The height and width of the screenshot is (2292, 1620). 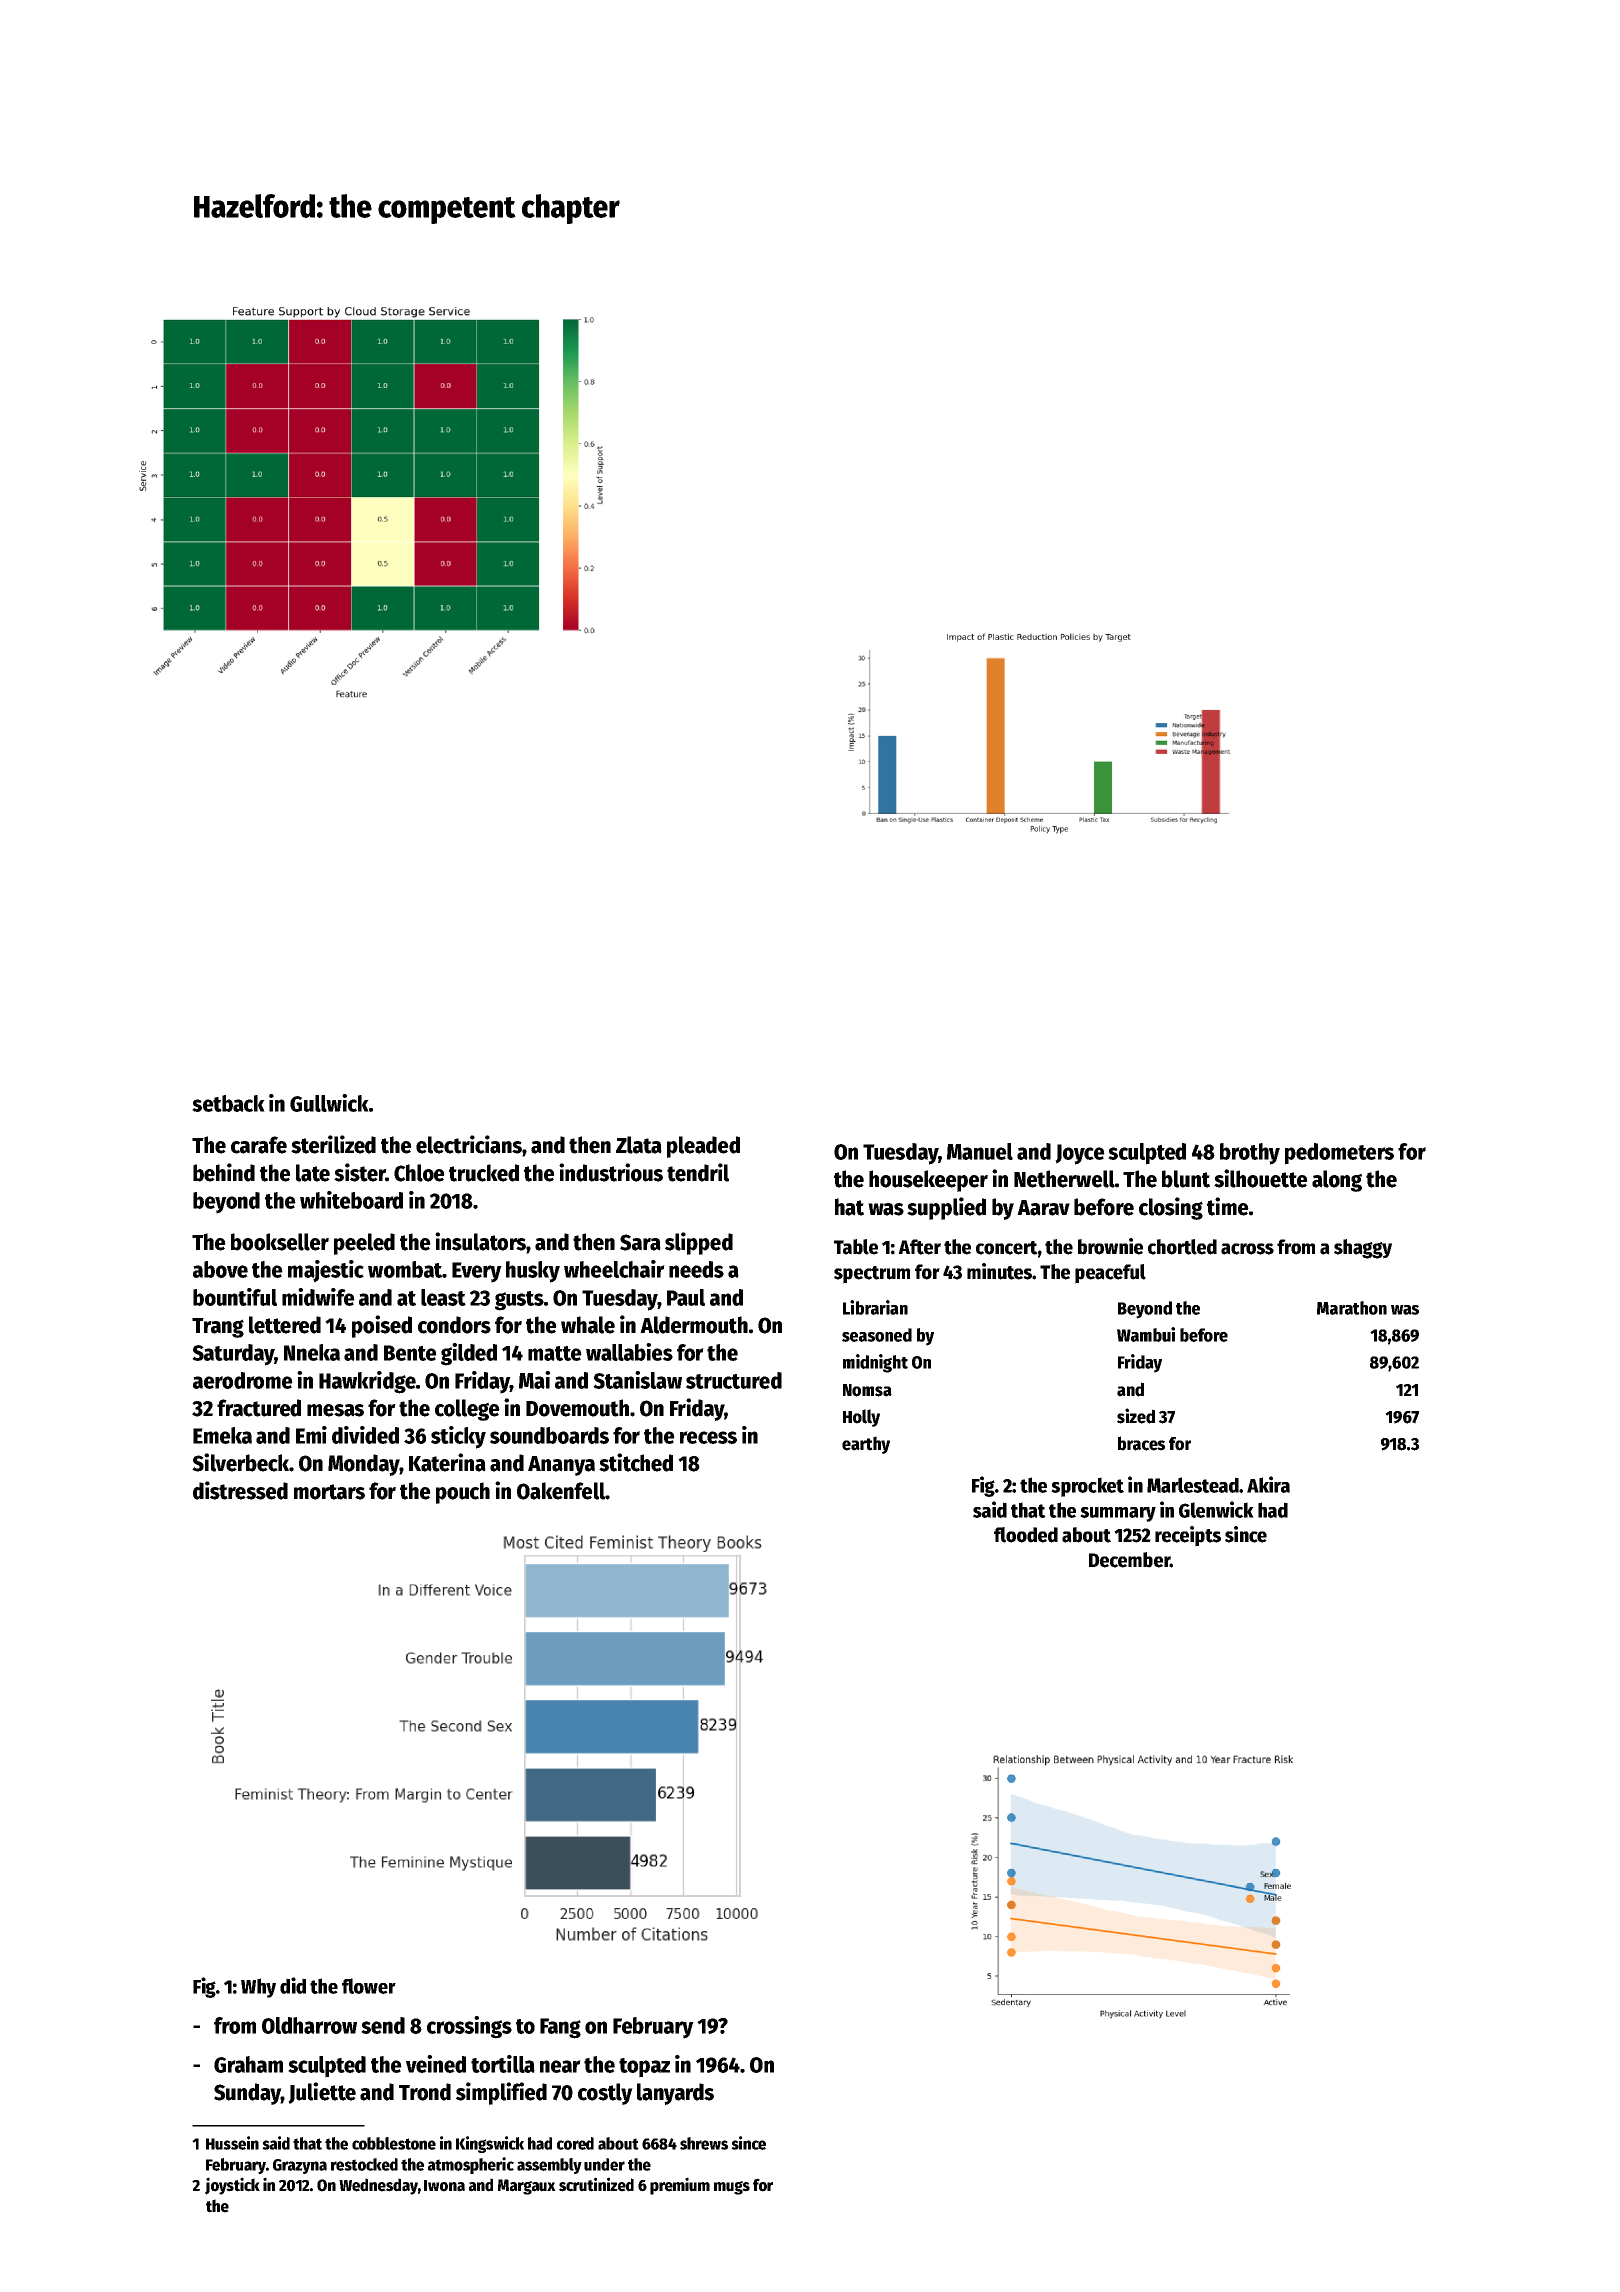 I want to click on stitched, so click(x=636, y=1462).
